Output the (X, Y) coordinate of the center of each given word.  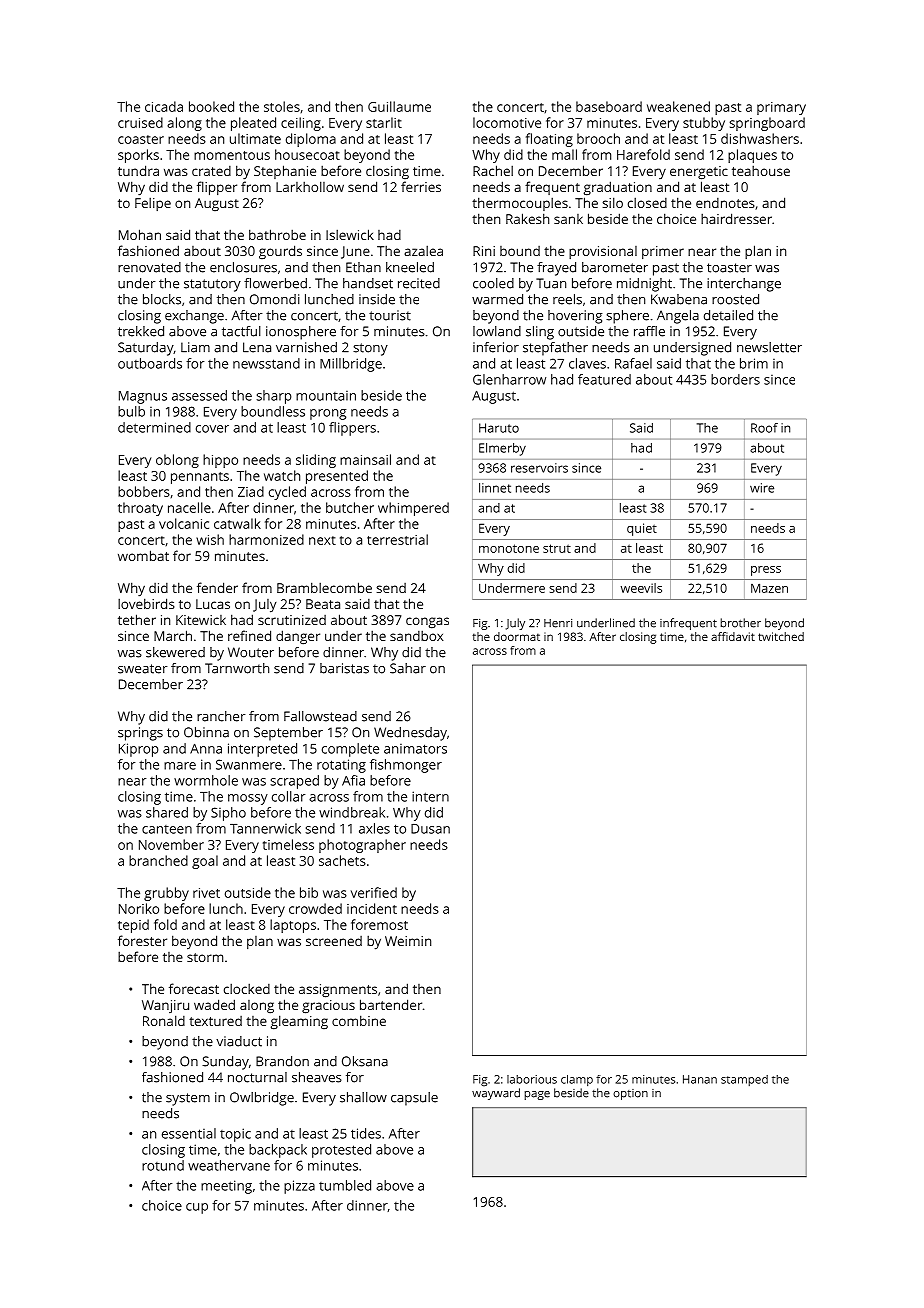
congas (427, 622)
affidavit (733, 636)
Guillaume (399, 106)
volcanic (184, 523)
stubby (704, 124)
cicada (164, 106)
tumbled (345, 1185)
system (188, 1099)
